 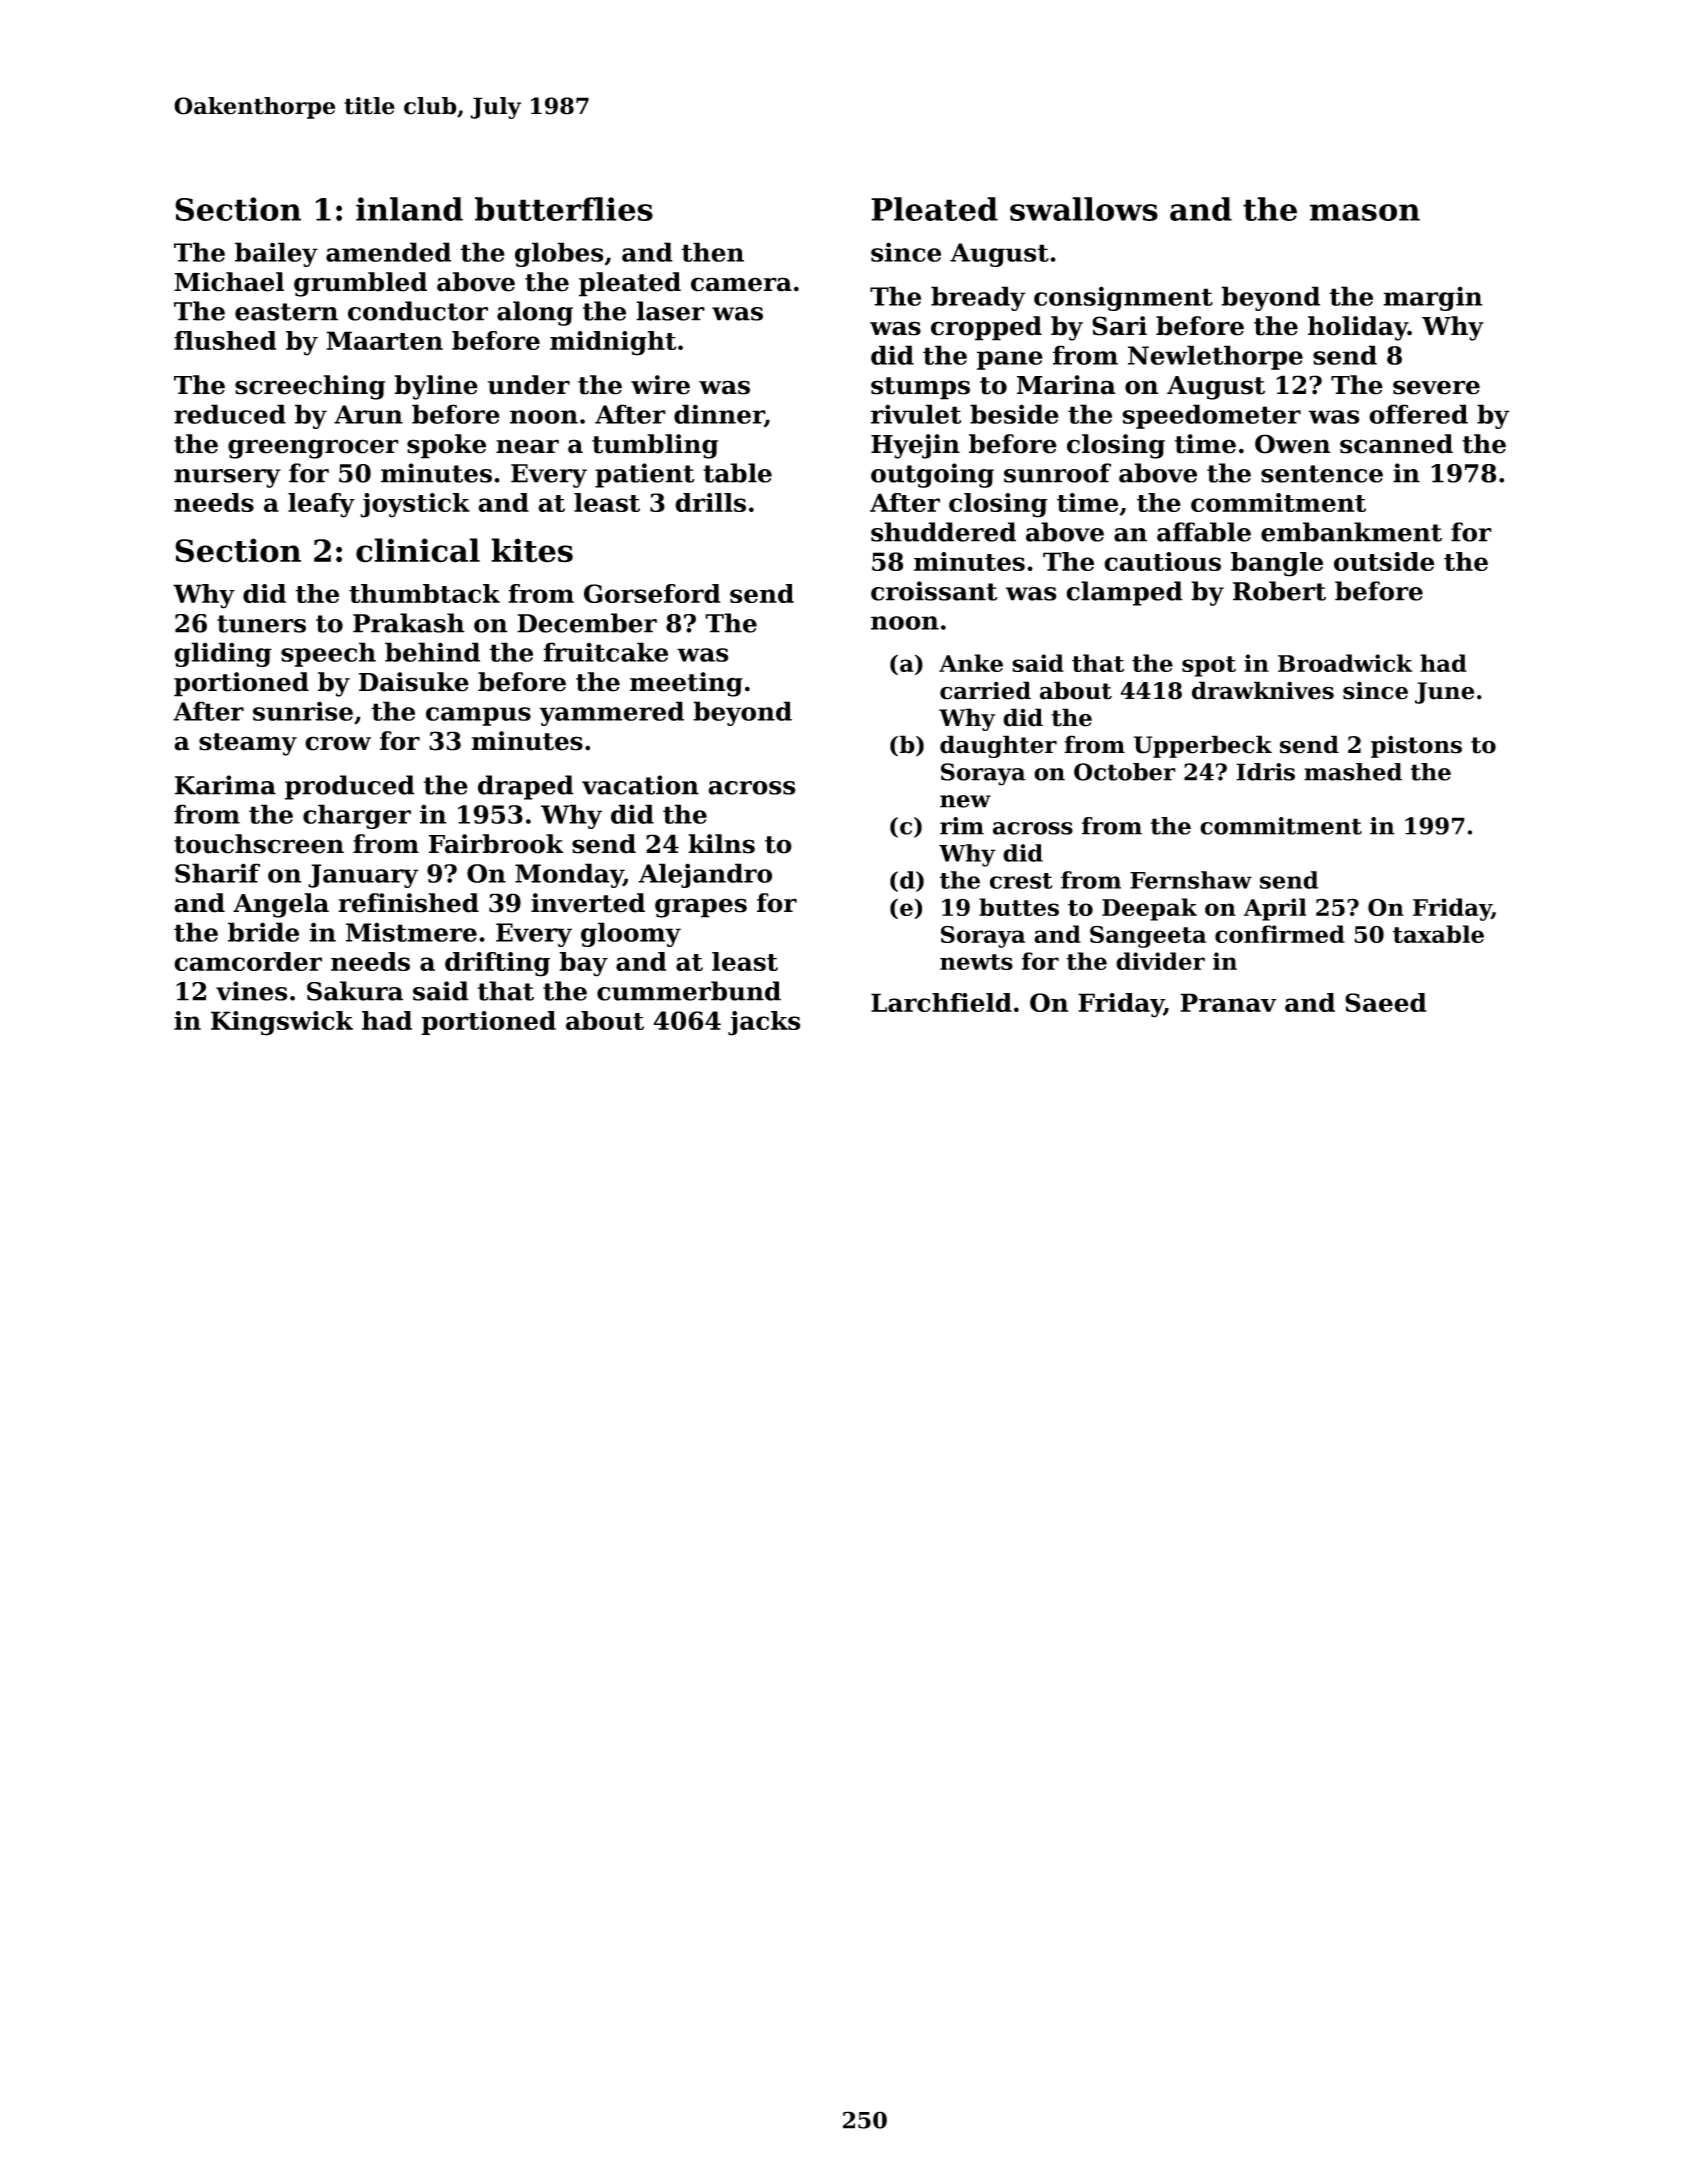 What do you see at coordinates (710, 502) in the page?
I see `drills` at bounding box center [710, 502].
